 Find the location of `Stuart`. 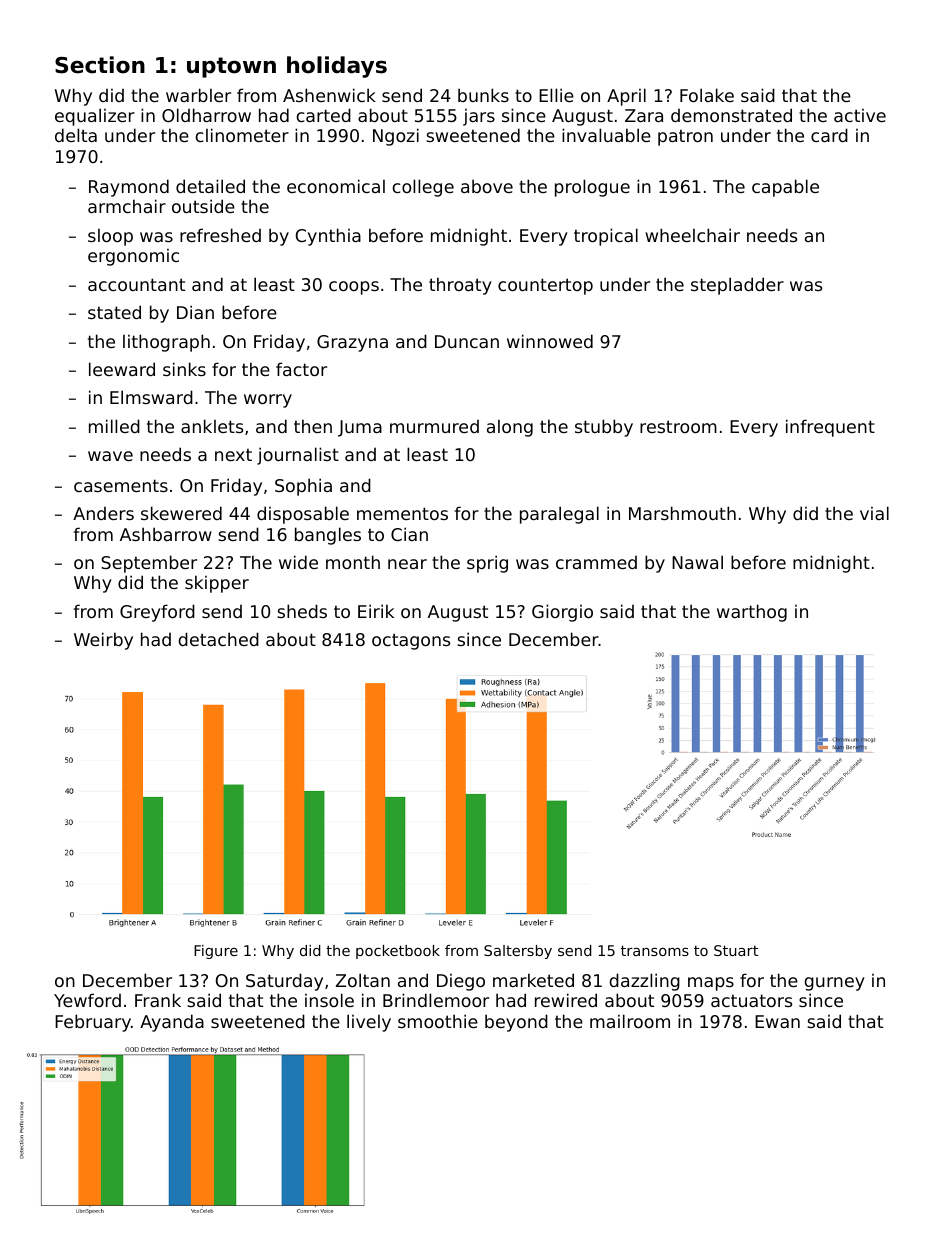

Stuart is located at coordinates (736, 950).
